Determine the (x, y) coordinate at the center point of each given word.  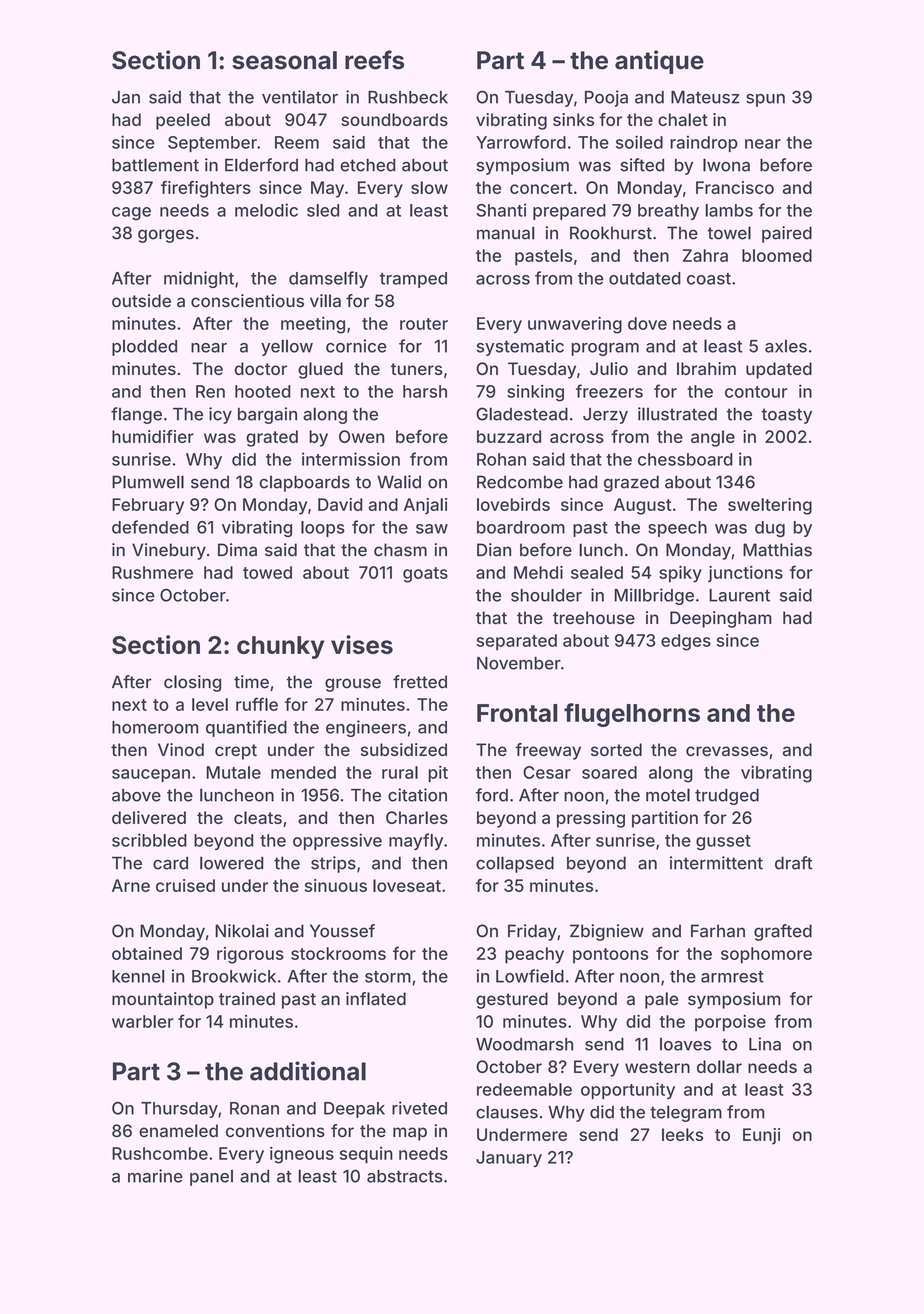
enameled (178, 1131)
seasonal (284, 60)
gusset (723, 843)
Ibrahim (706, 368)
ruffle (257, 704)
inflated (376, 999)
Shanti (501, 210)
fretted (420, 682)
